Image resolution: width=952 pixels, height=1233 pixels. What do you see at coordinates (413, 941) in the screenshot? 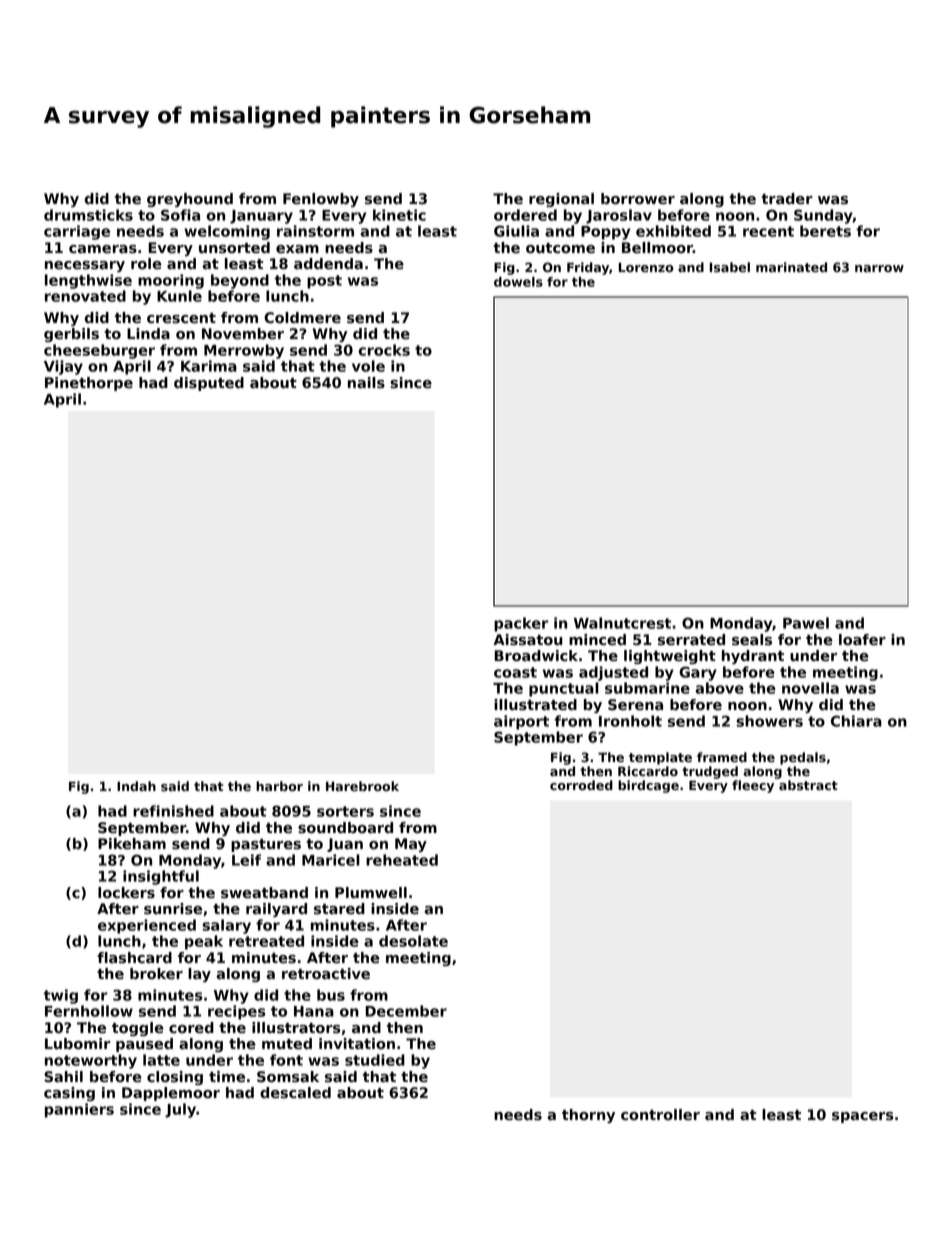
I see `desolate` at bounding box center [413, 941].
